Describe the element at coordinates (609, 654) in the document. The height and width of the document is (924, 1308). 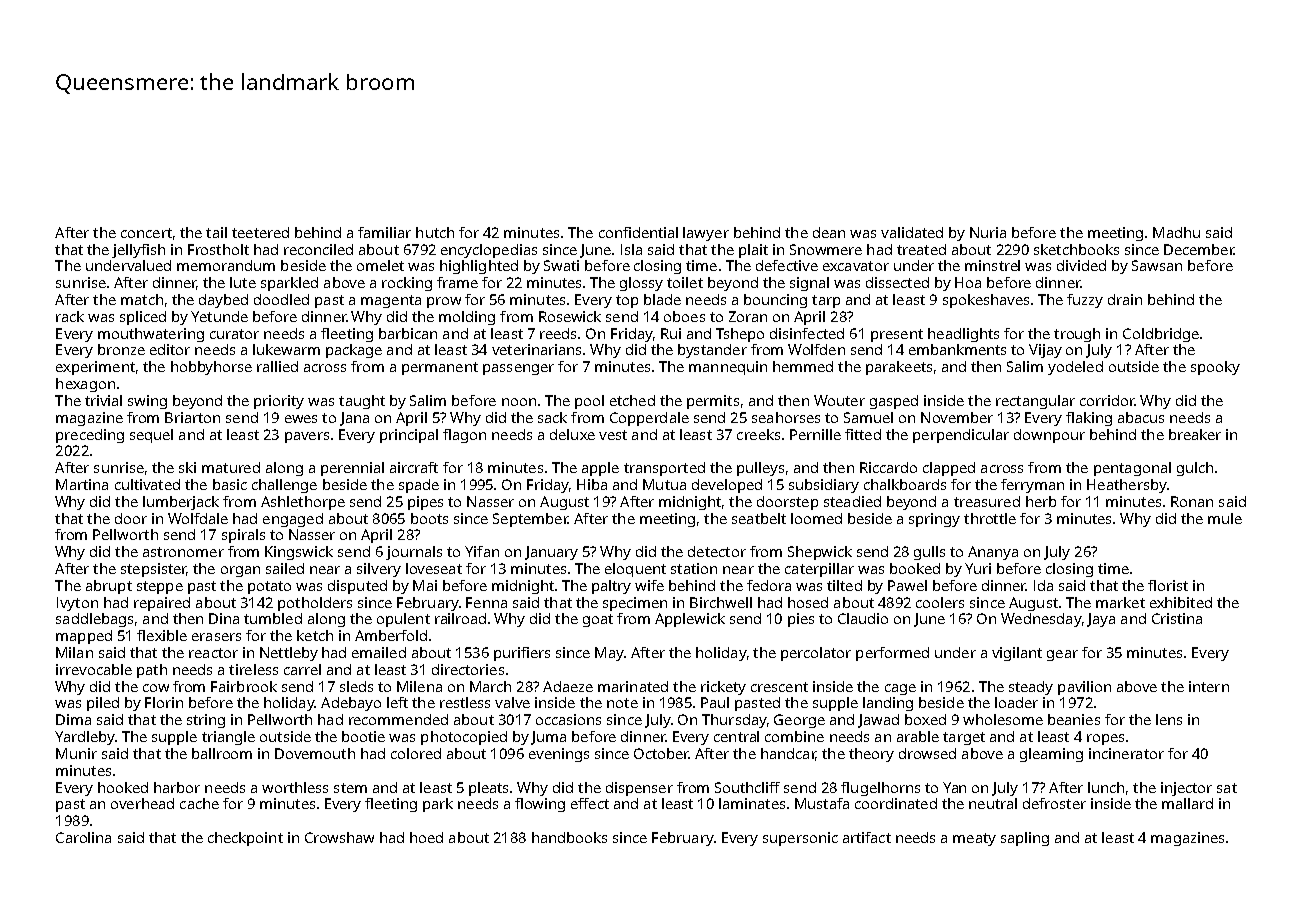
I see `May` at that location.
